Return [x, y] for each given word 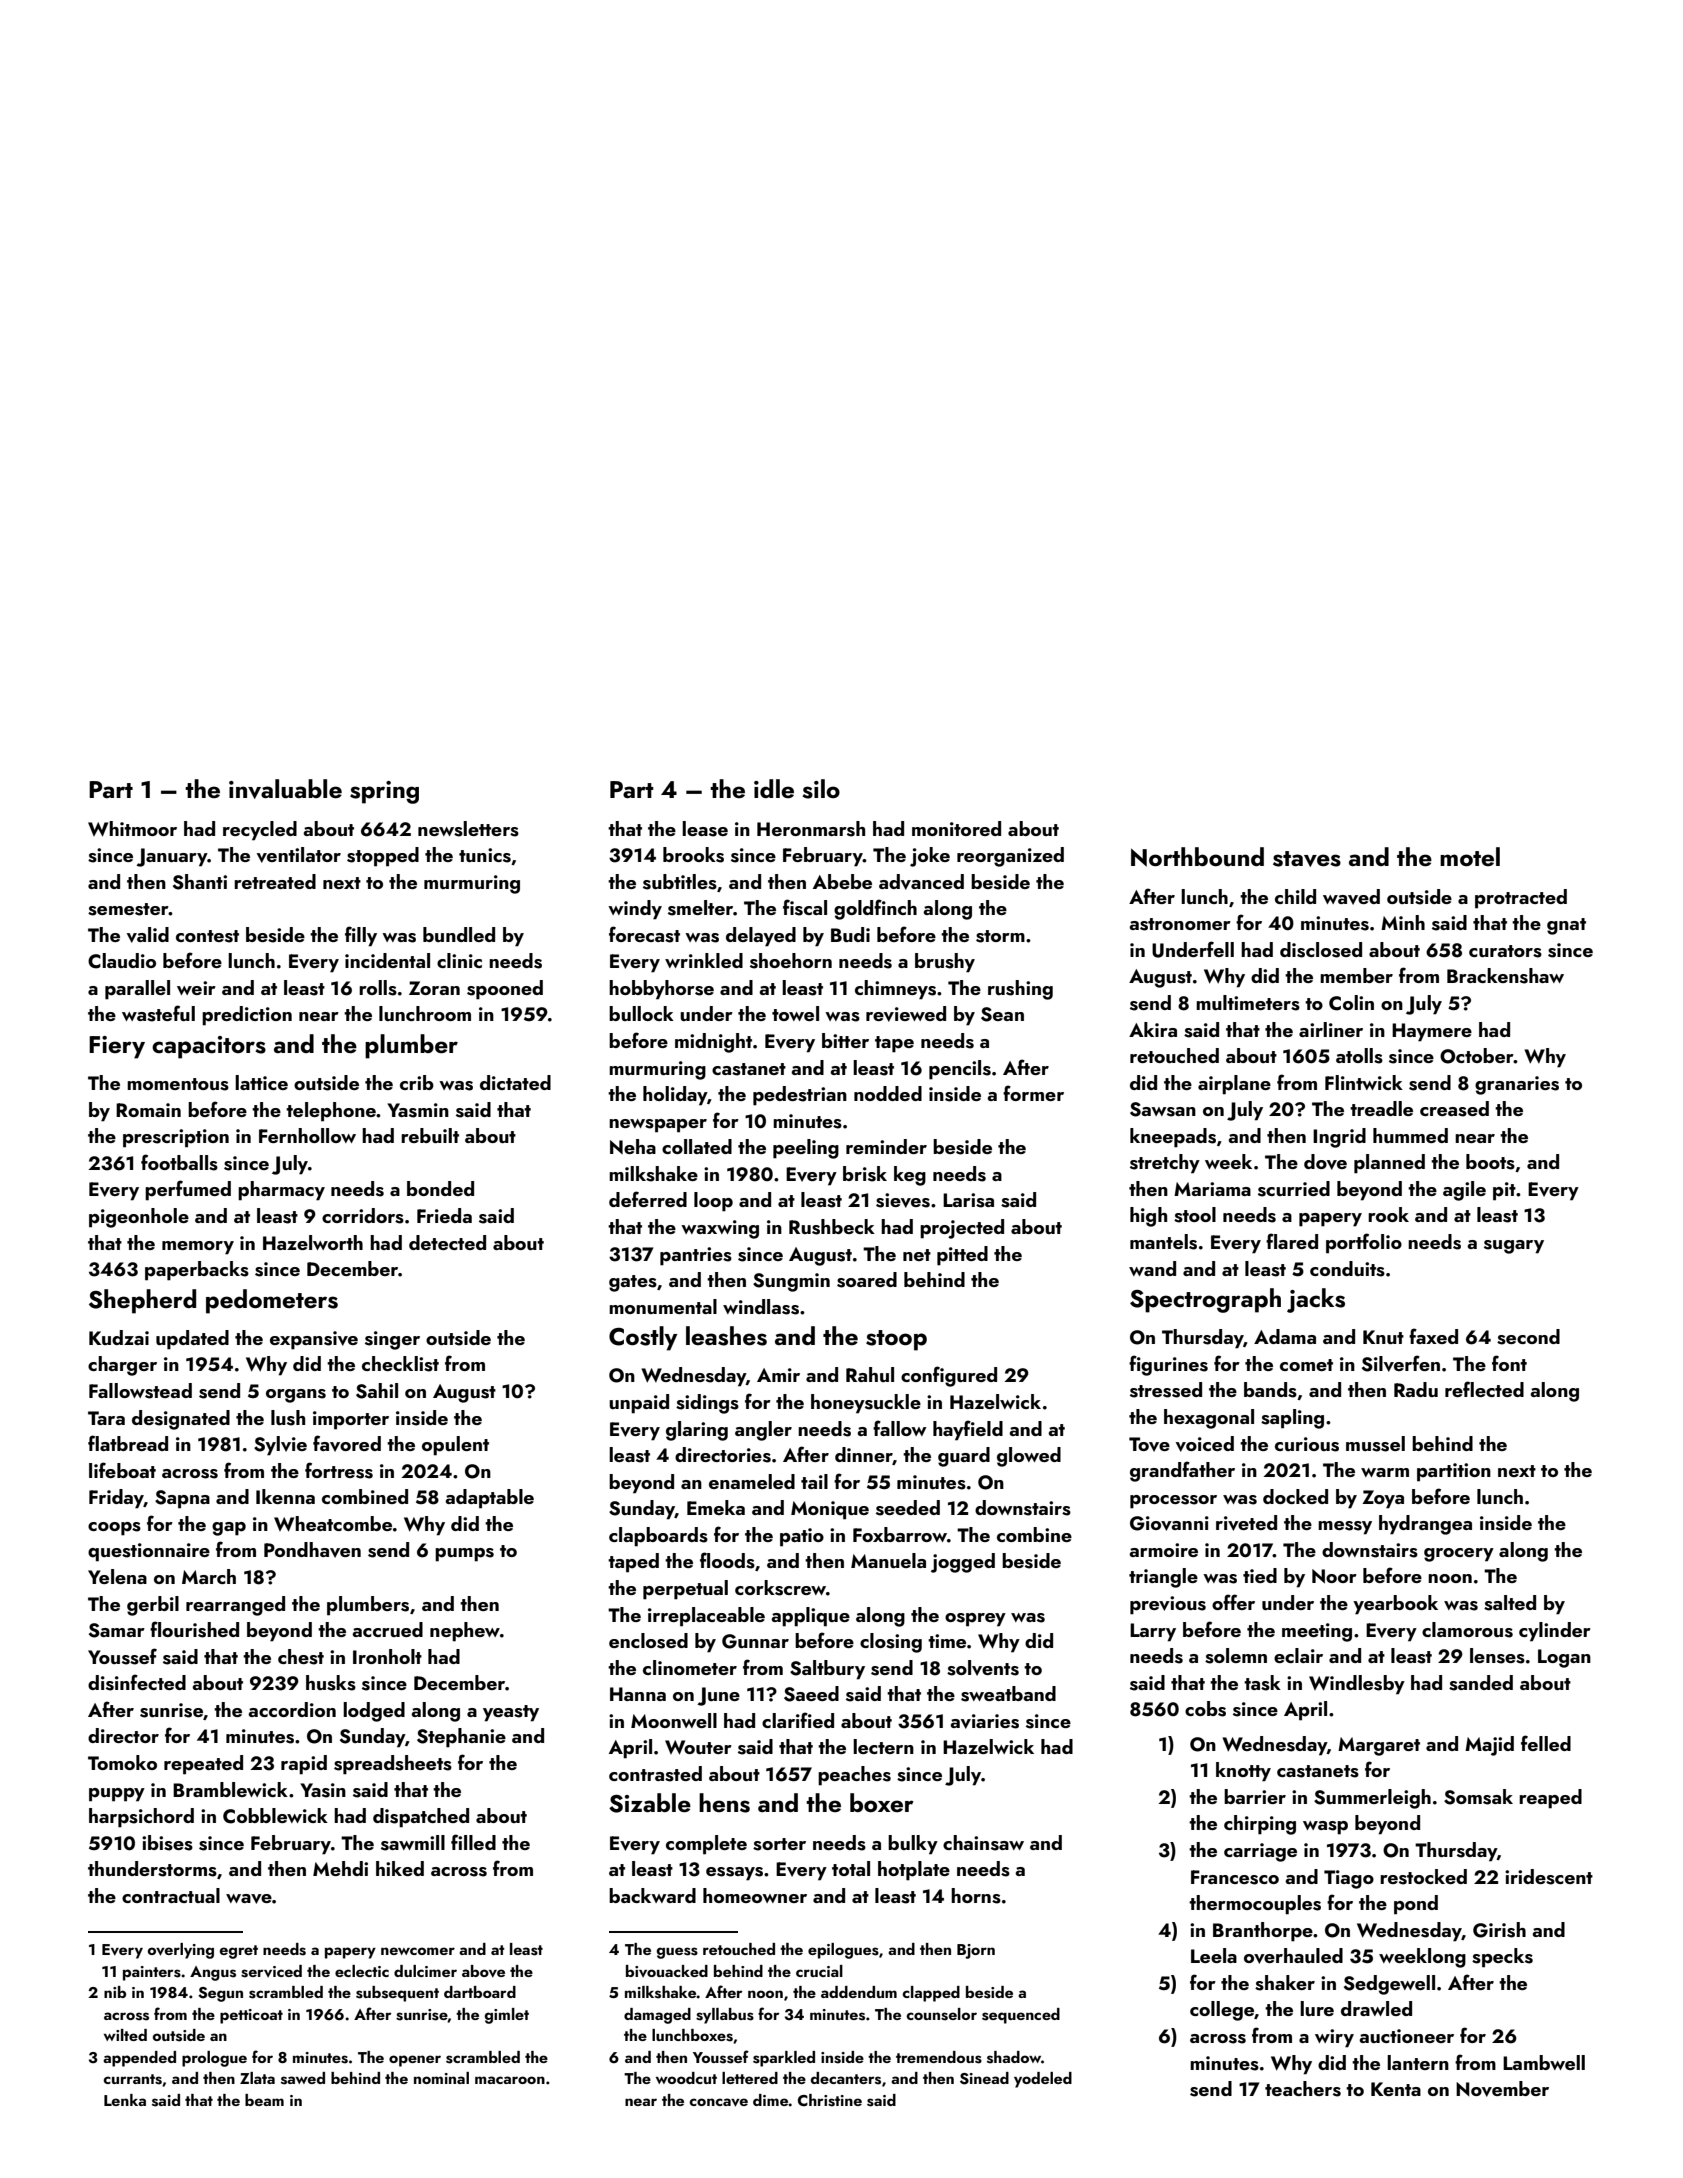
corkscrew [780, 1588]
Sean [1002, 1014]
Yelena [117, 1576]
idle [774, 788]
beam [264, 2100]
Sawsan [1163, 1109]
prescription [176, 1138]
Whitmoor [132, 829]
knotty [1243, 1772]
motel [1470, 856]
